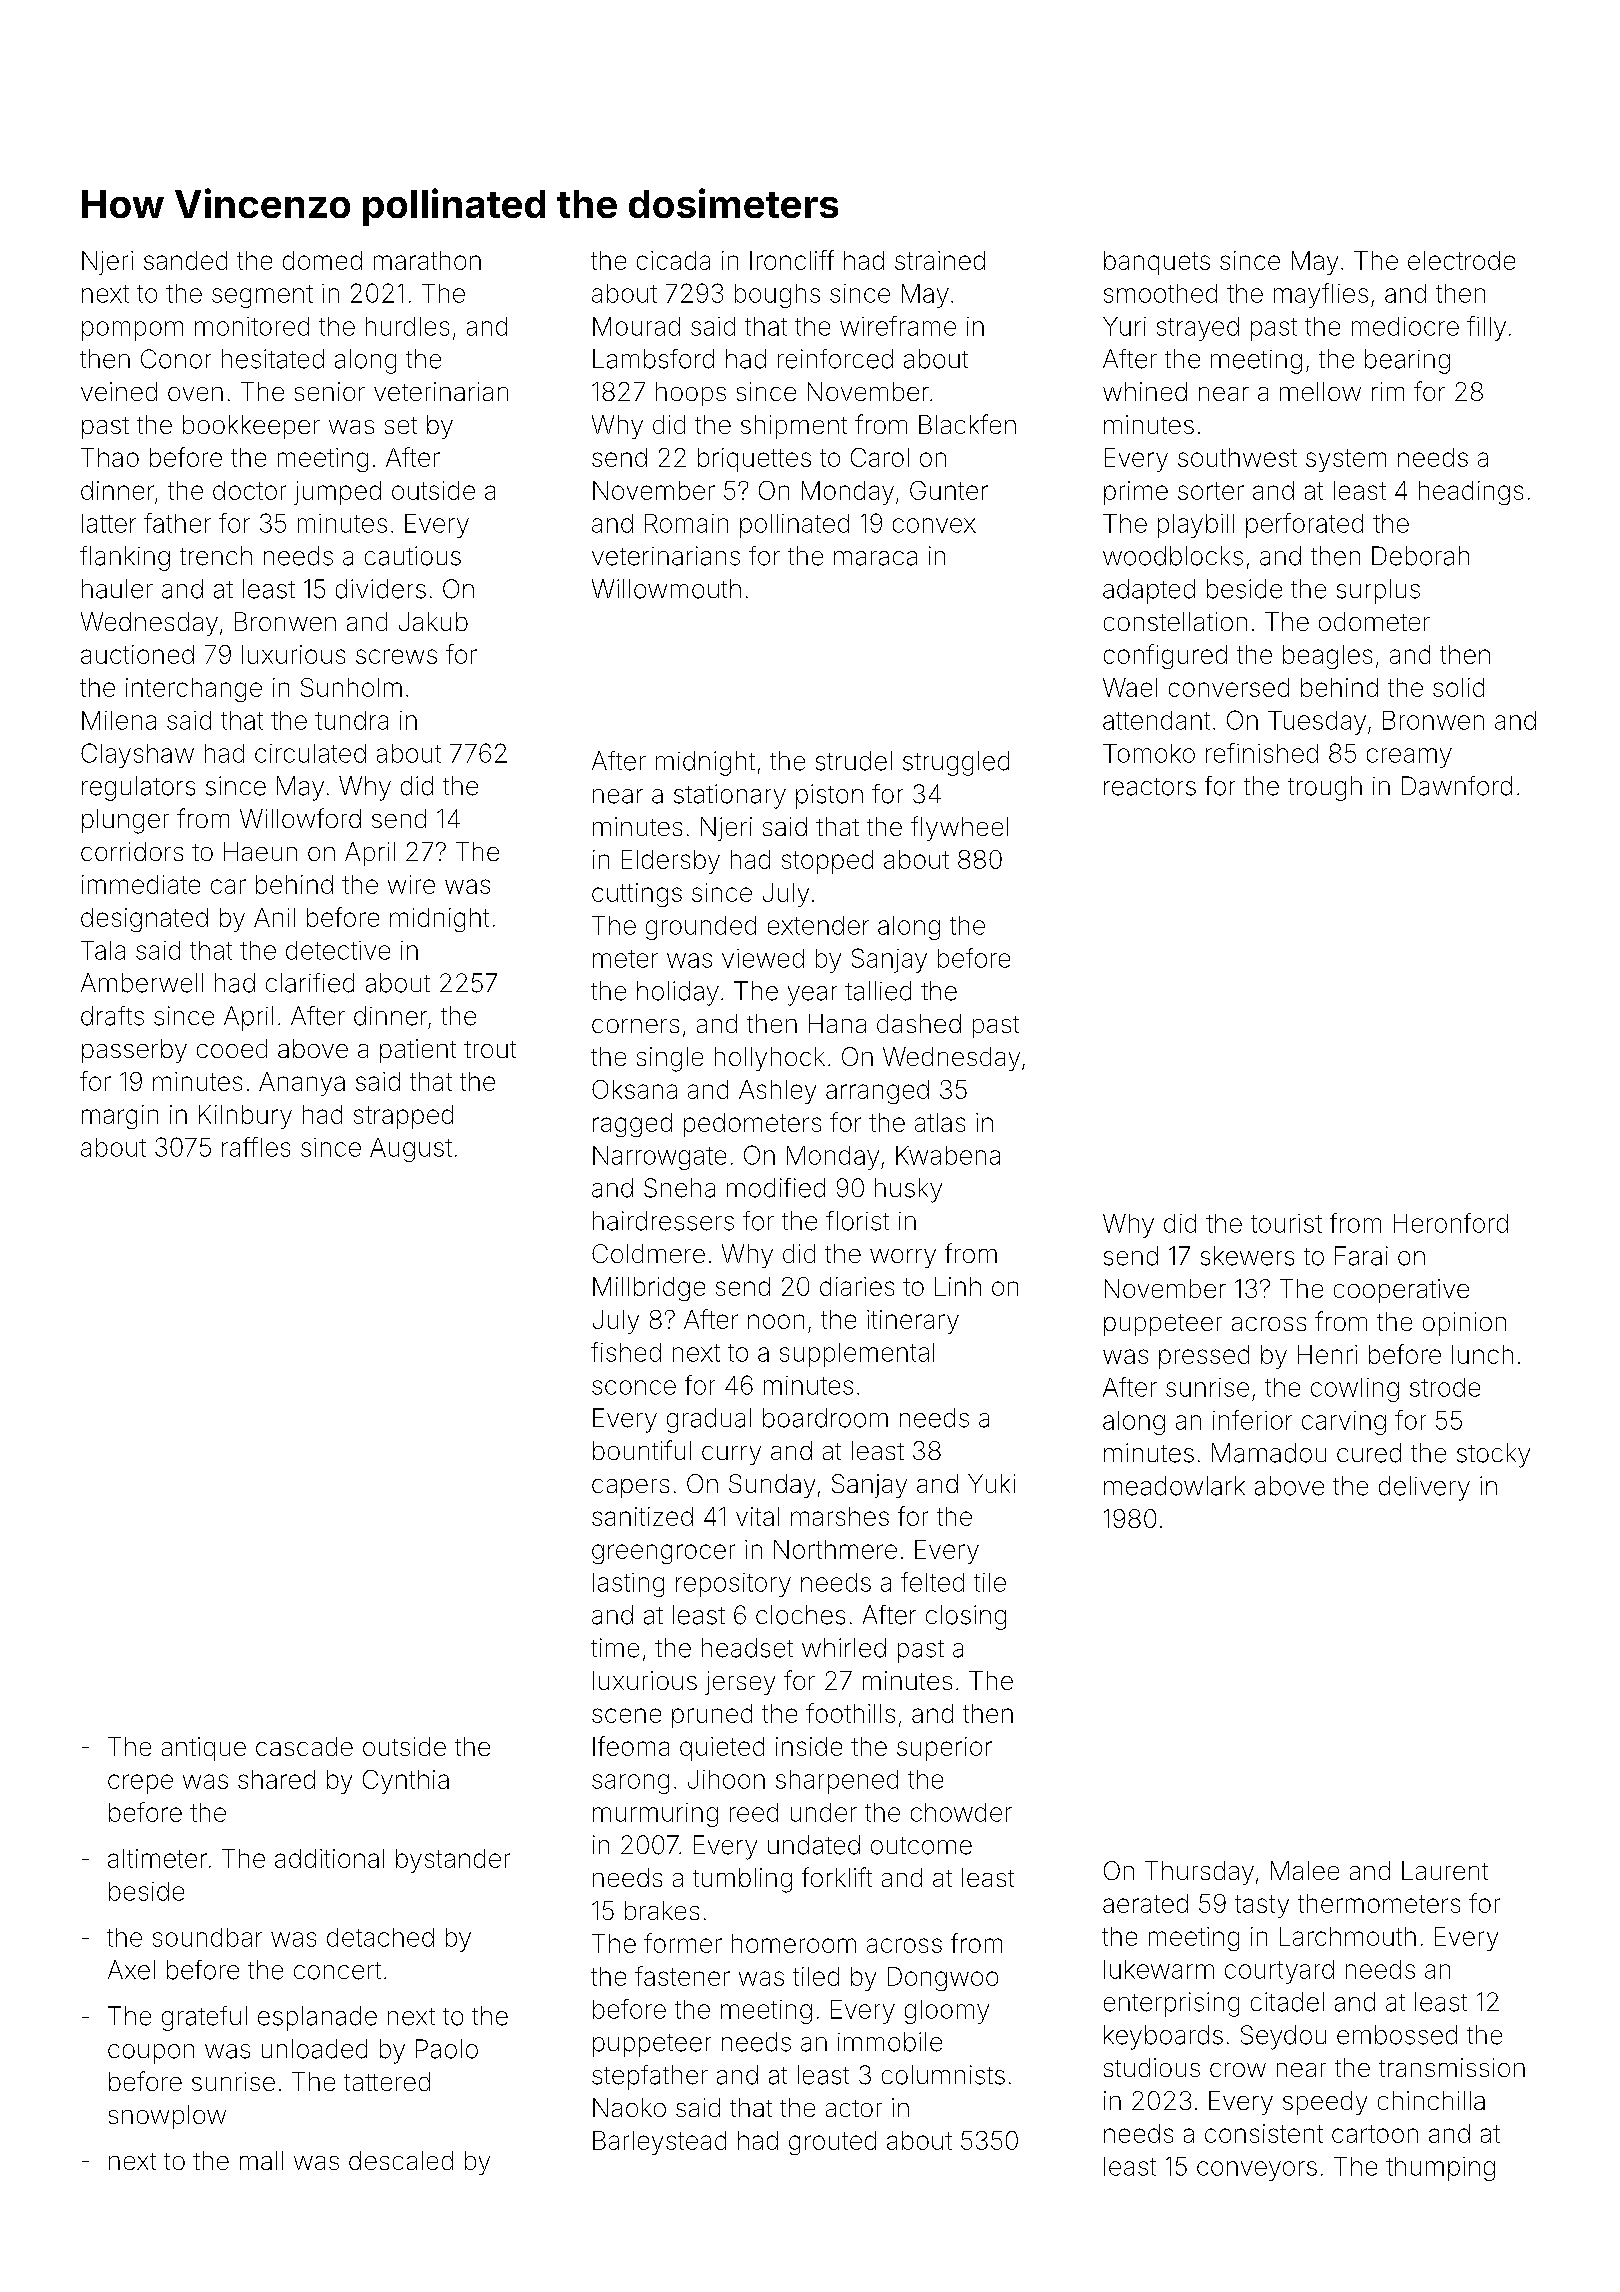 The image size is (1620, 2292). What do you see at coordinates (204, 1749) in the image?
I see `antique` at bounding box center [204, 1749].
